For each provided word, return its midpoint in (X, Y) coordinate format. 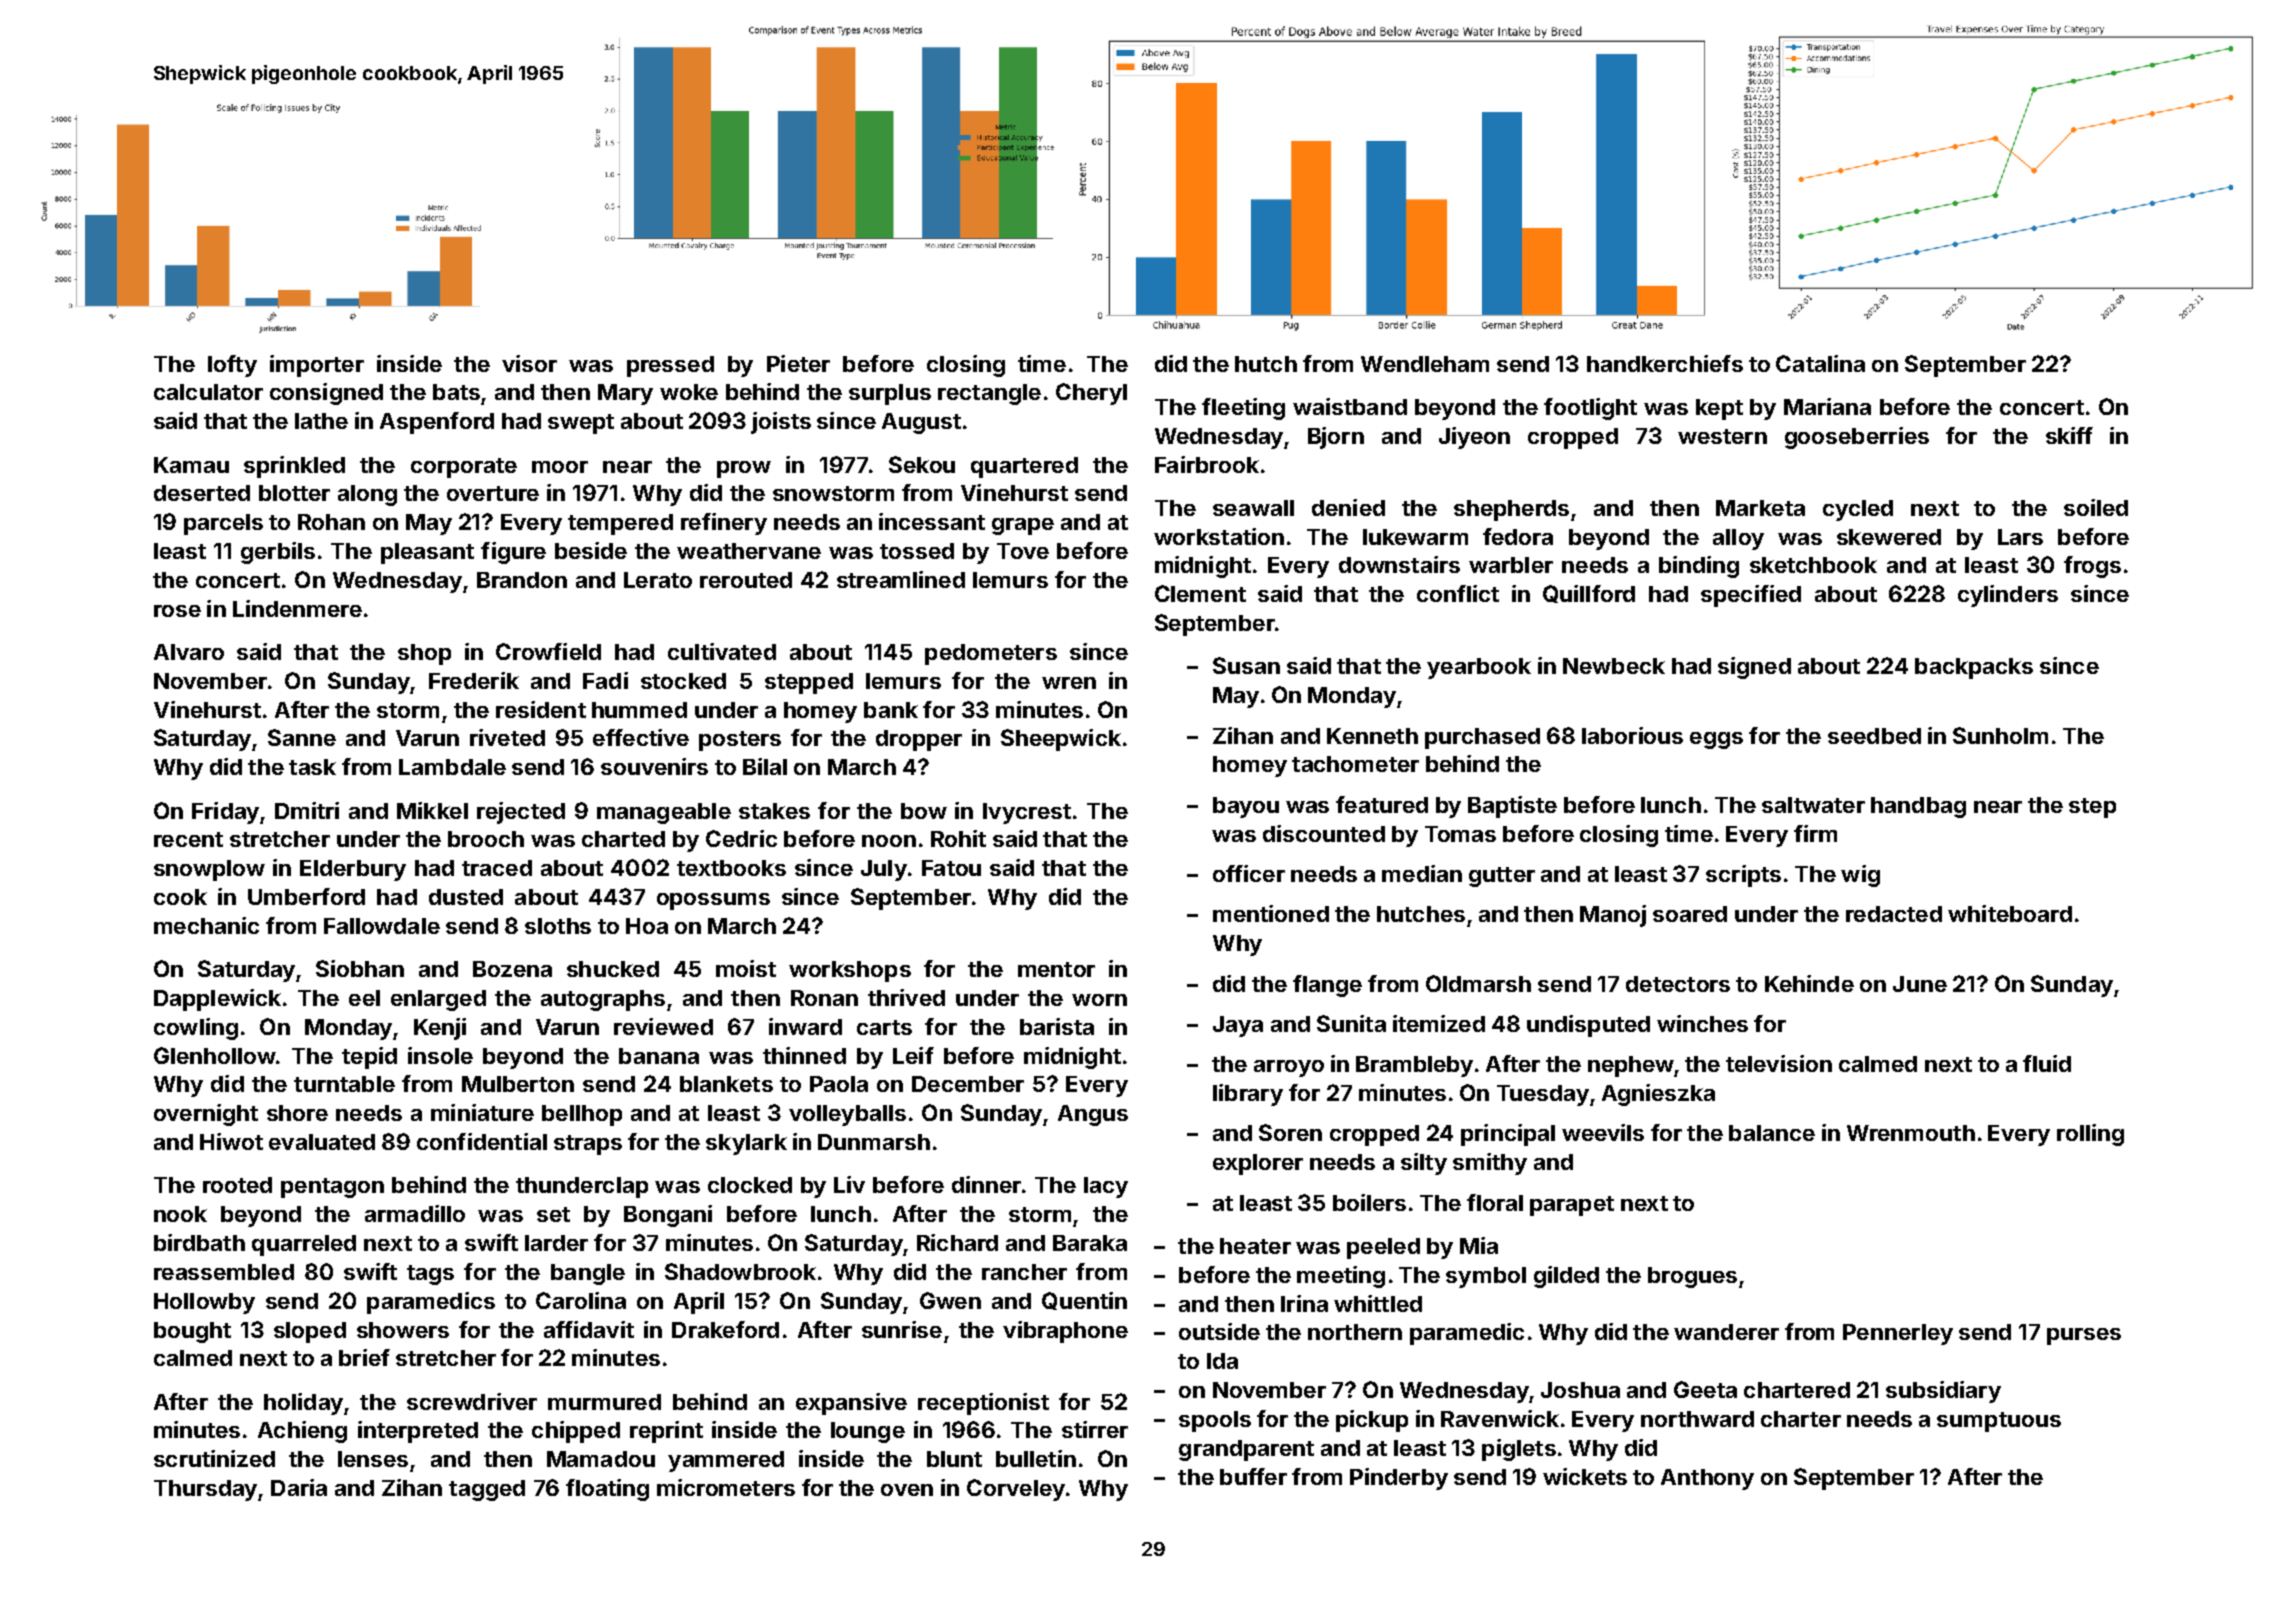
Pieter (798, 363)
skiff (2069, 435)
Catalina (1820, 363)
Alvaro (189, 652)
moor (560, 467)
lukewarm (1415, 537)
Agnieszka (1658, 1095)
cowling (196, 1029)
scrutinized (214, 1458)
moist (746, 968)
